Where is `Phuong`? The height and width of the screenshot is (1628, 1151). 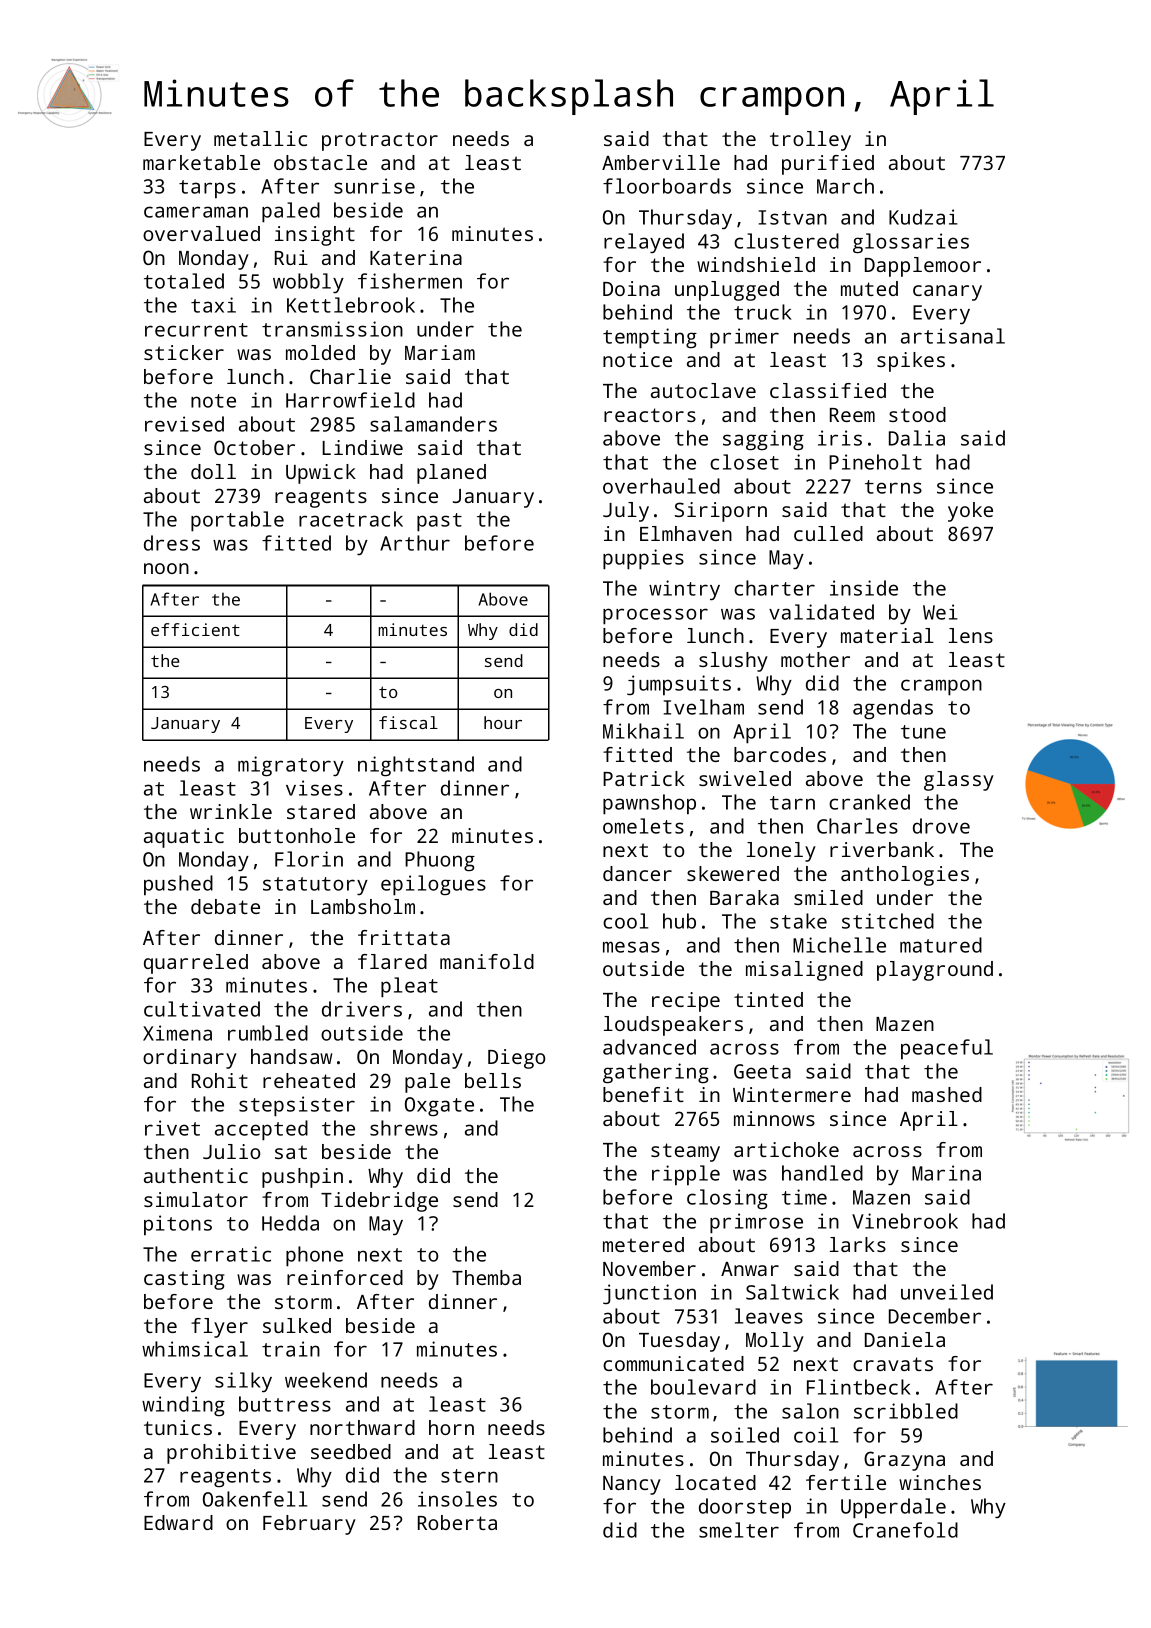
Phuong is located at coordinates (440, 861).
